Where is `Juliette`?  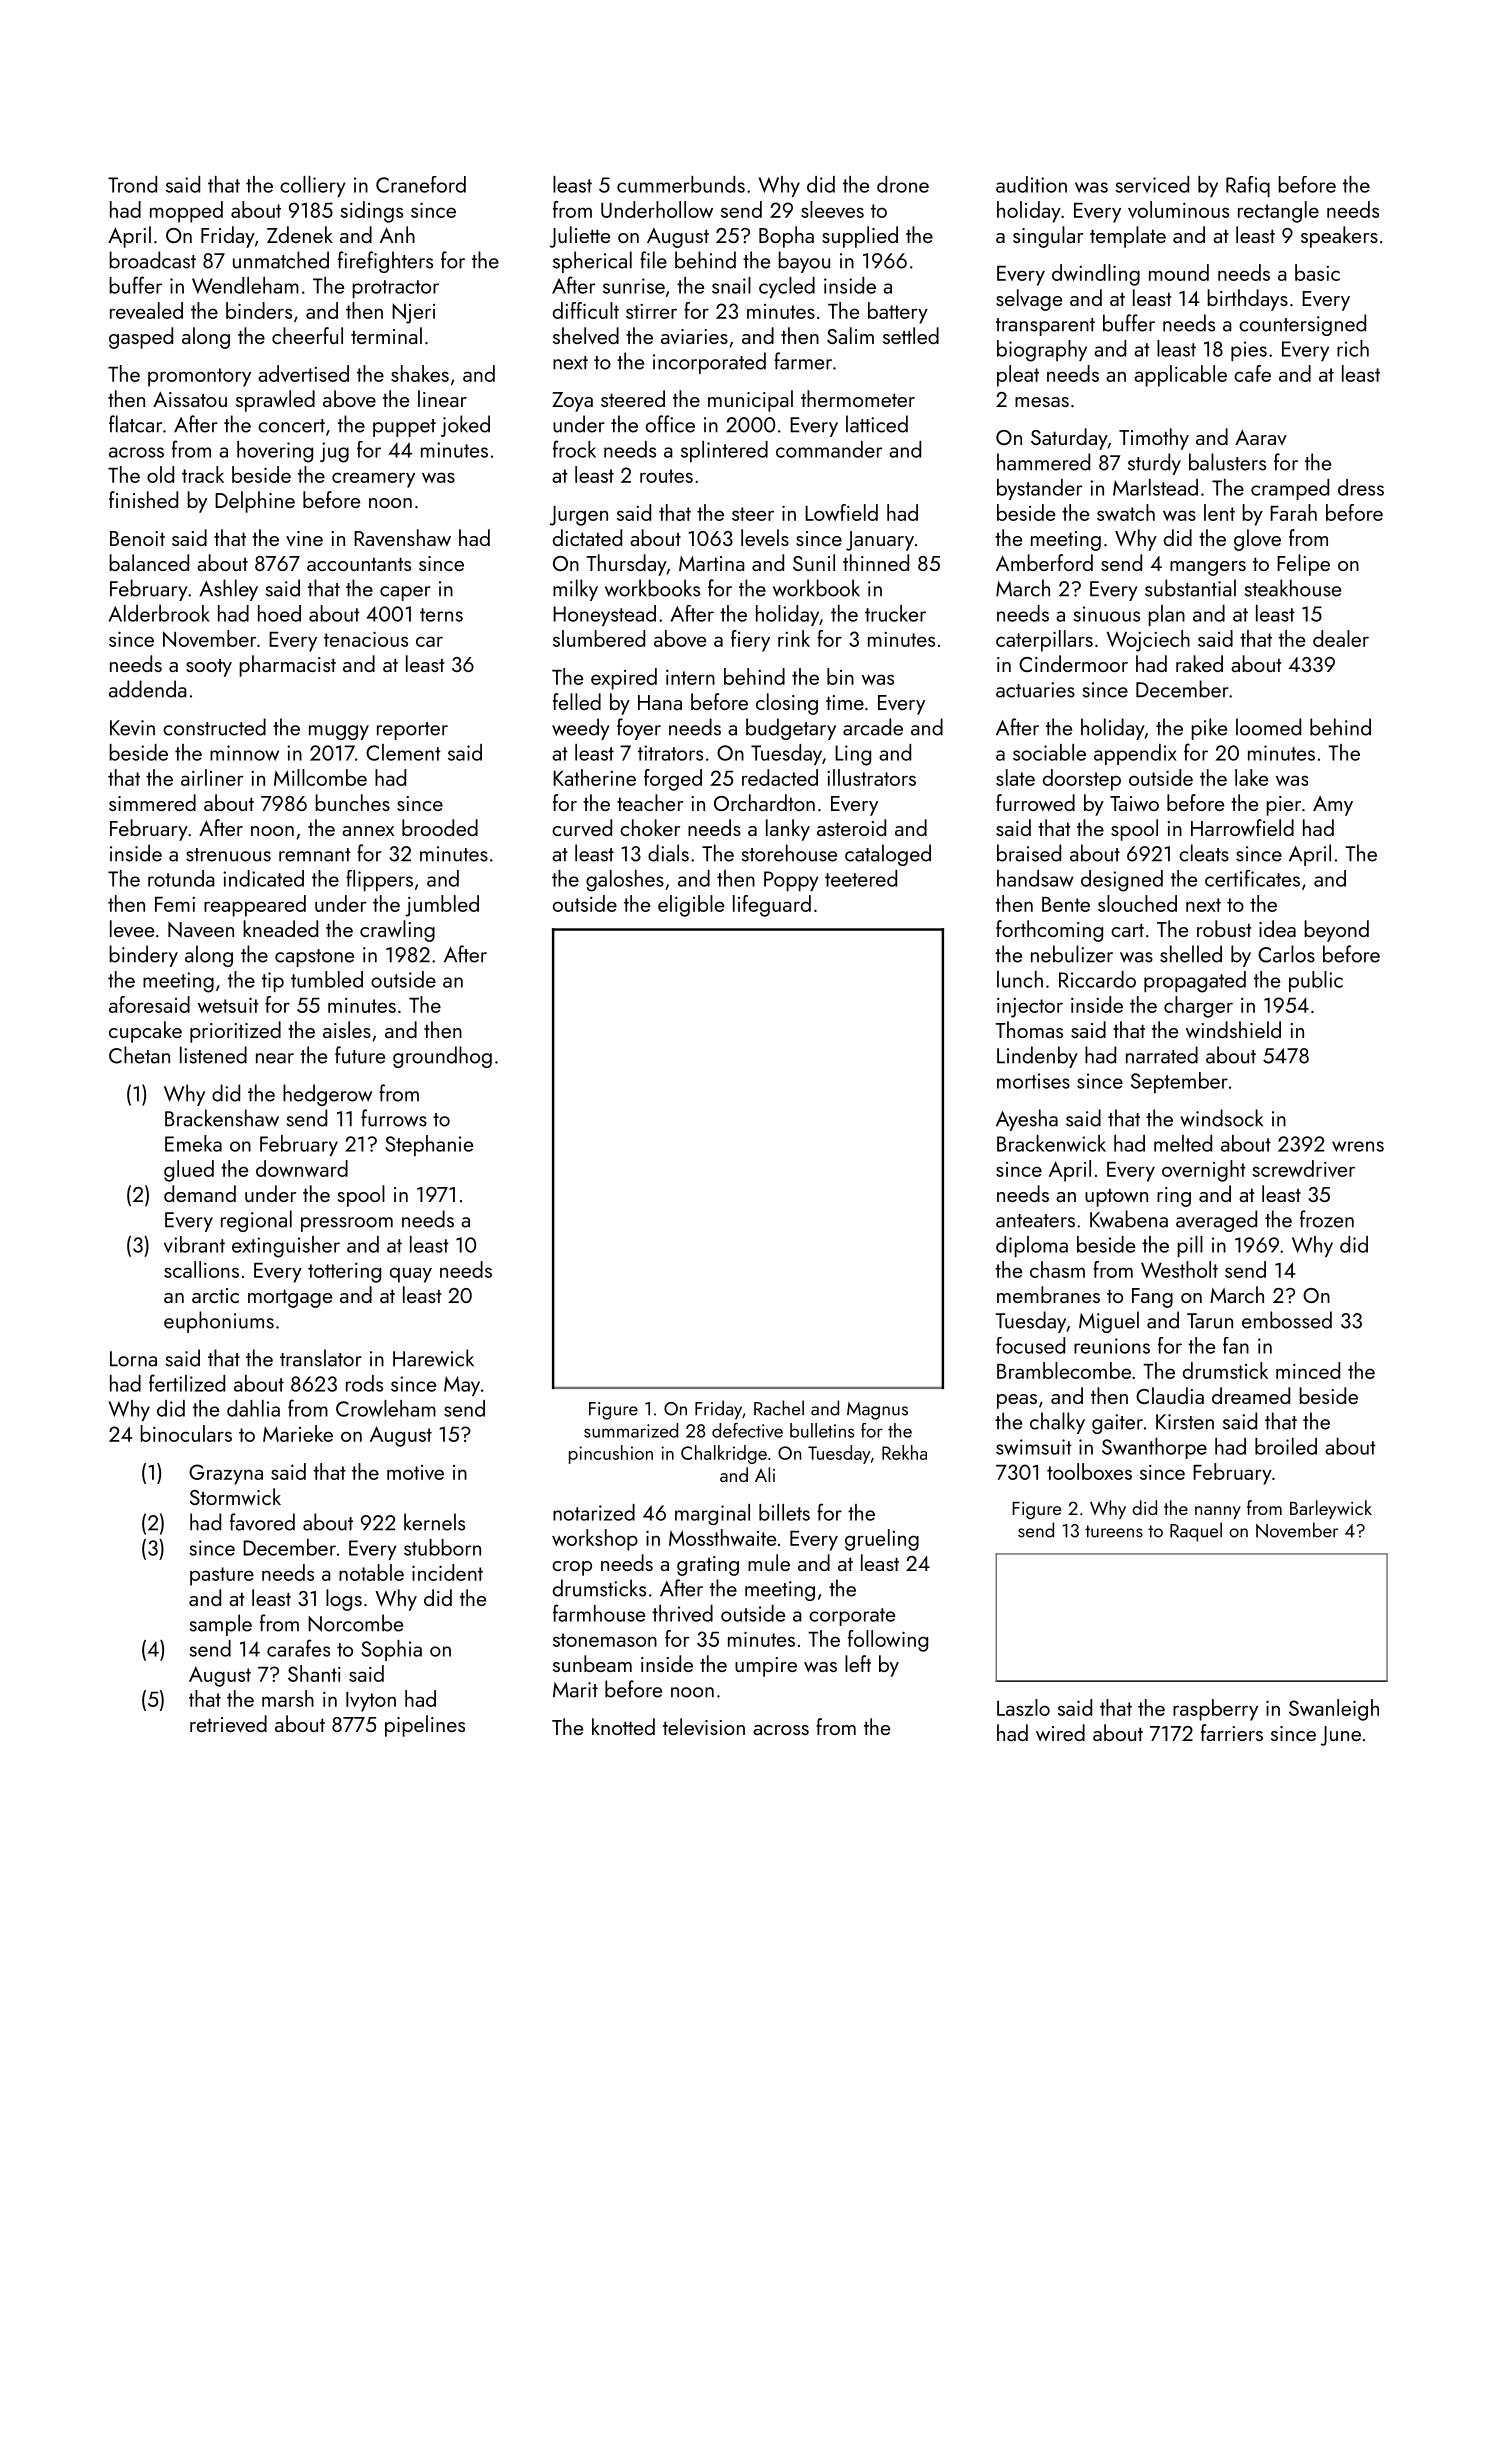
Juliette is located at coordinates (580, 237).
